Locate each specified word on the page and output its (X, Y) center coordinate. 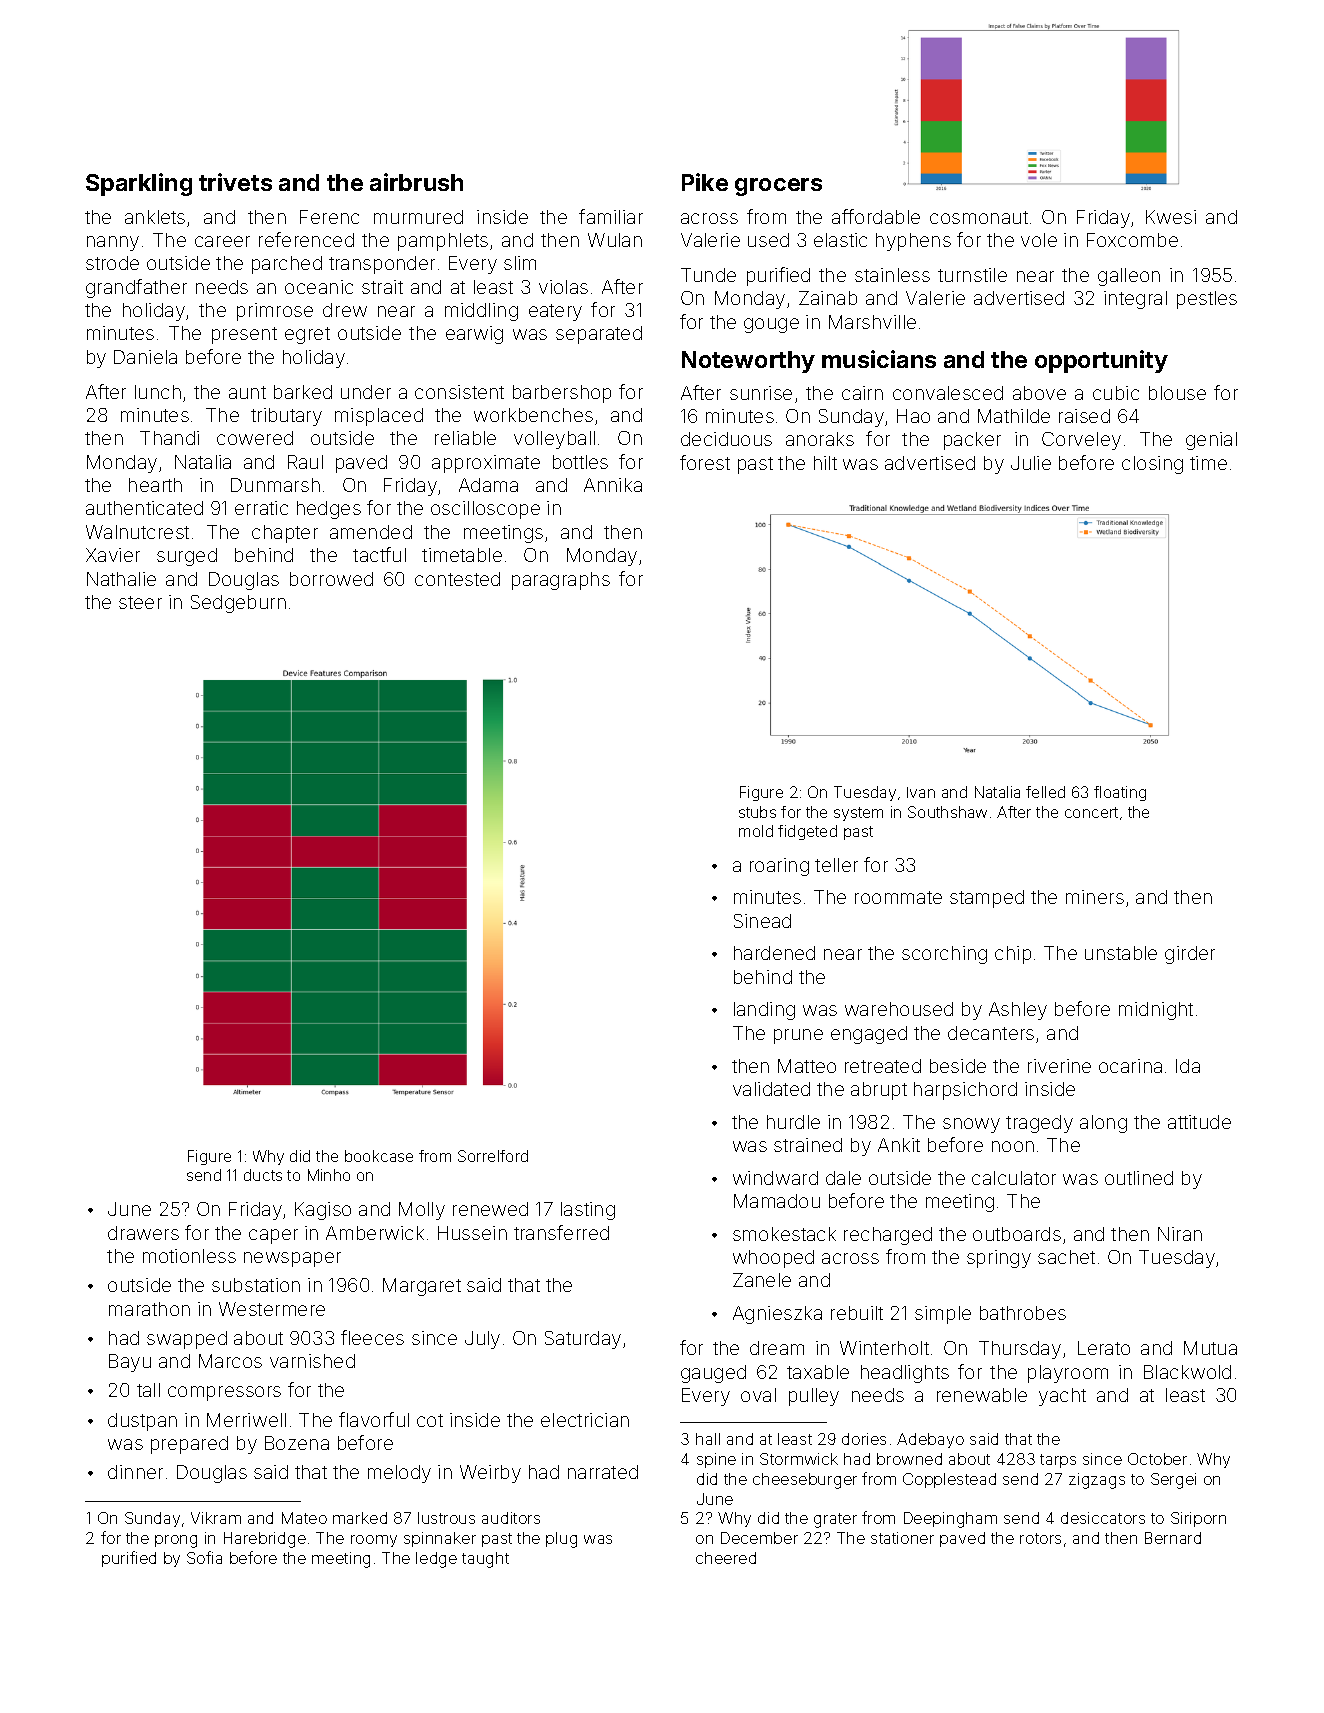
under (366, 392)
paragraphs (561, 581)
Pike (705, 182)
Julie (1031, 463)
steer (140, 602)
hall (708, 1439)
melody (399, 1474)
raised (1084, 416)
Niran (1180, 1234)
